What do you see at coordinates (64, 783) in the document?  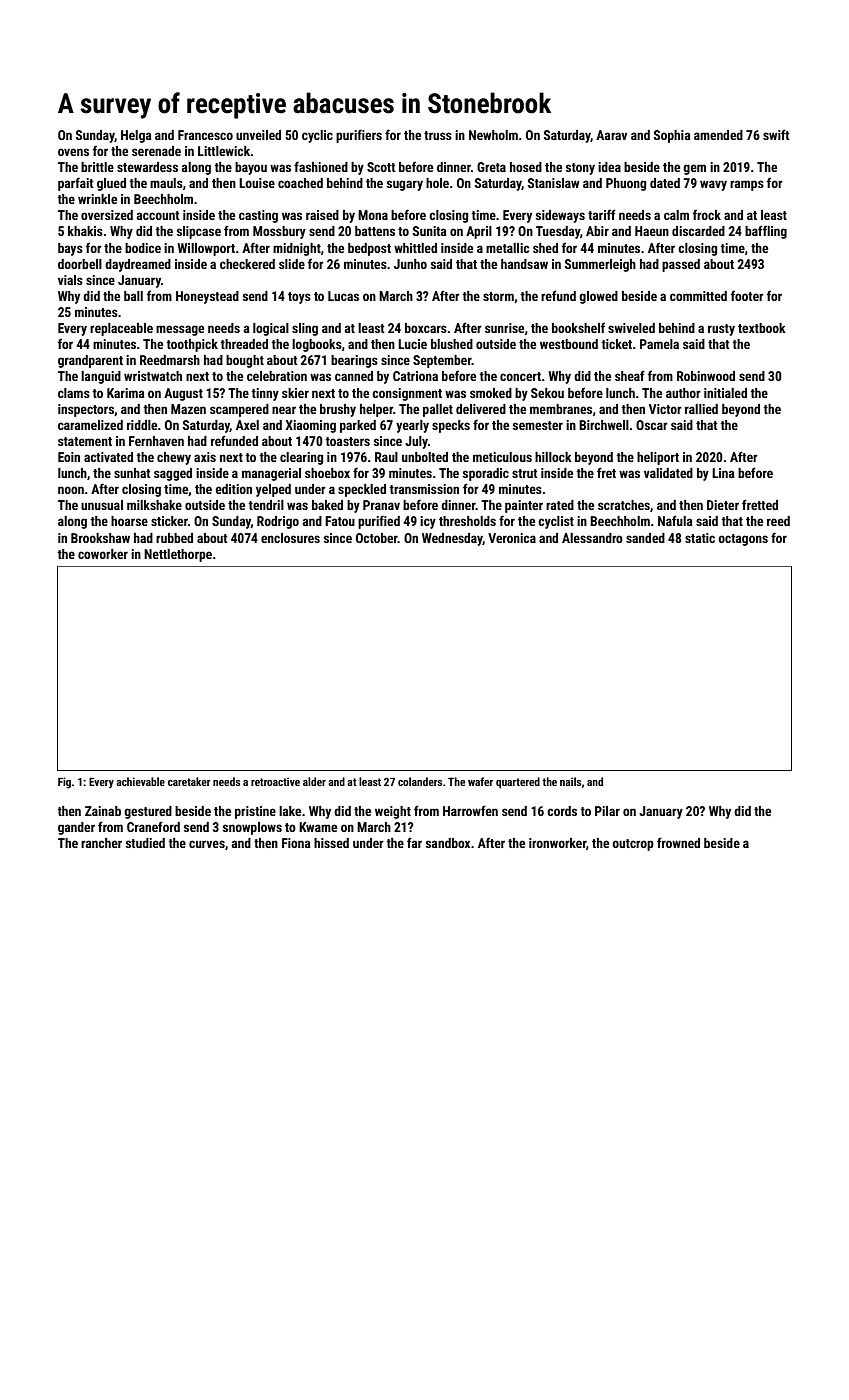 I see `Fig` at bounding box center [64, 783].
